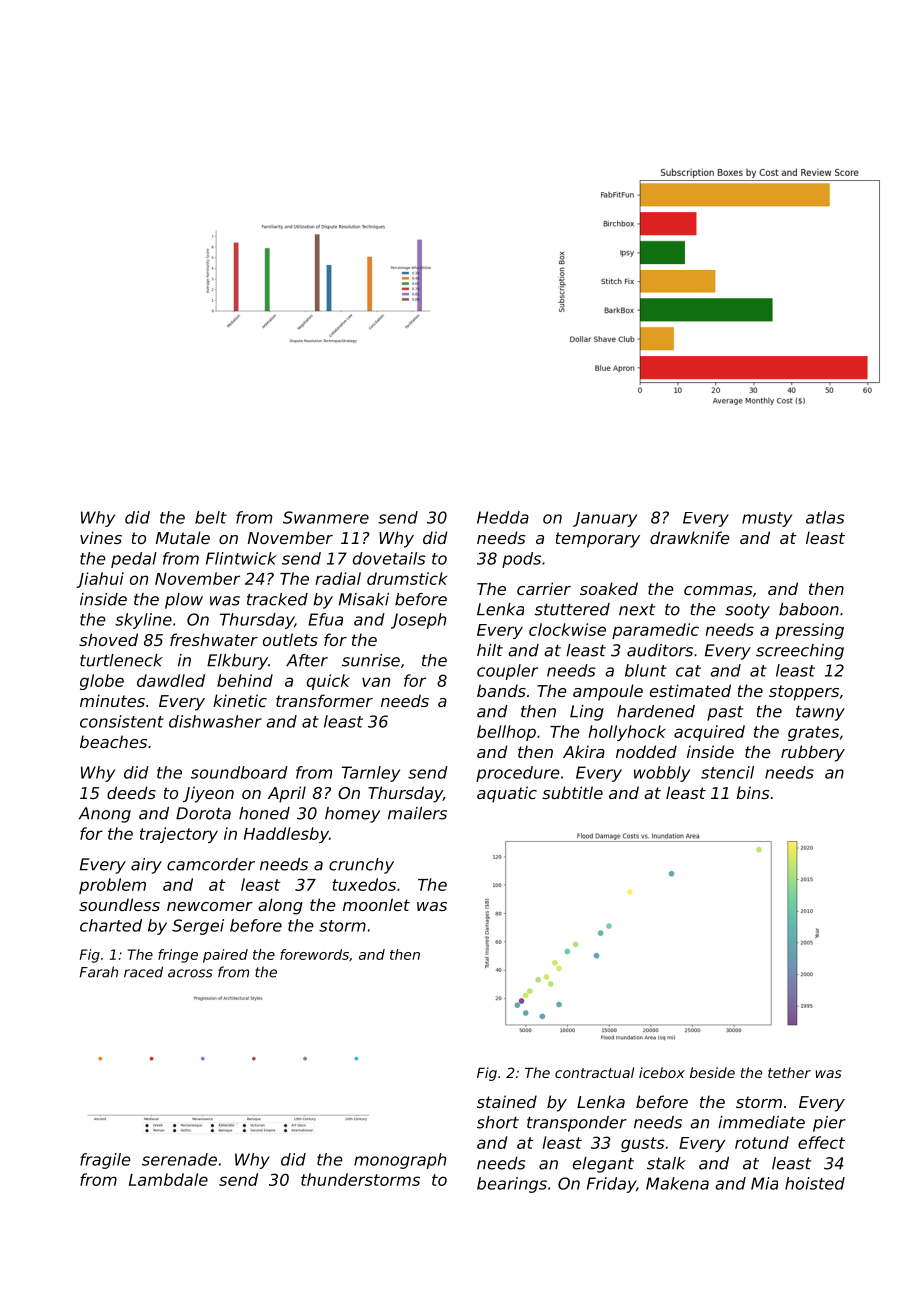 This page has height=1308, width=924. I want to click on dovetails, so click(389, 558).
